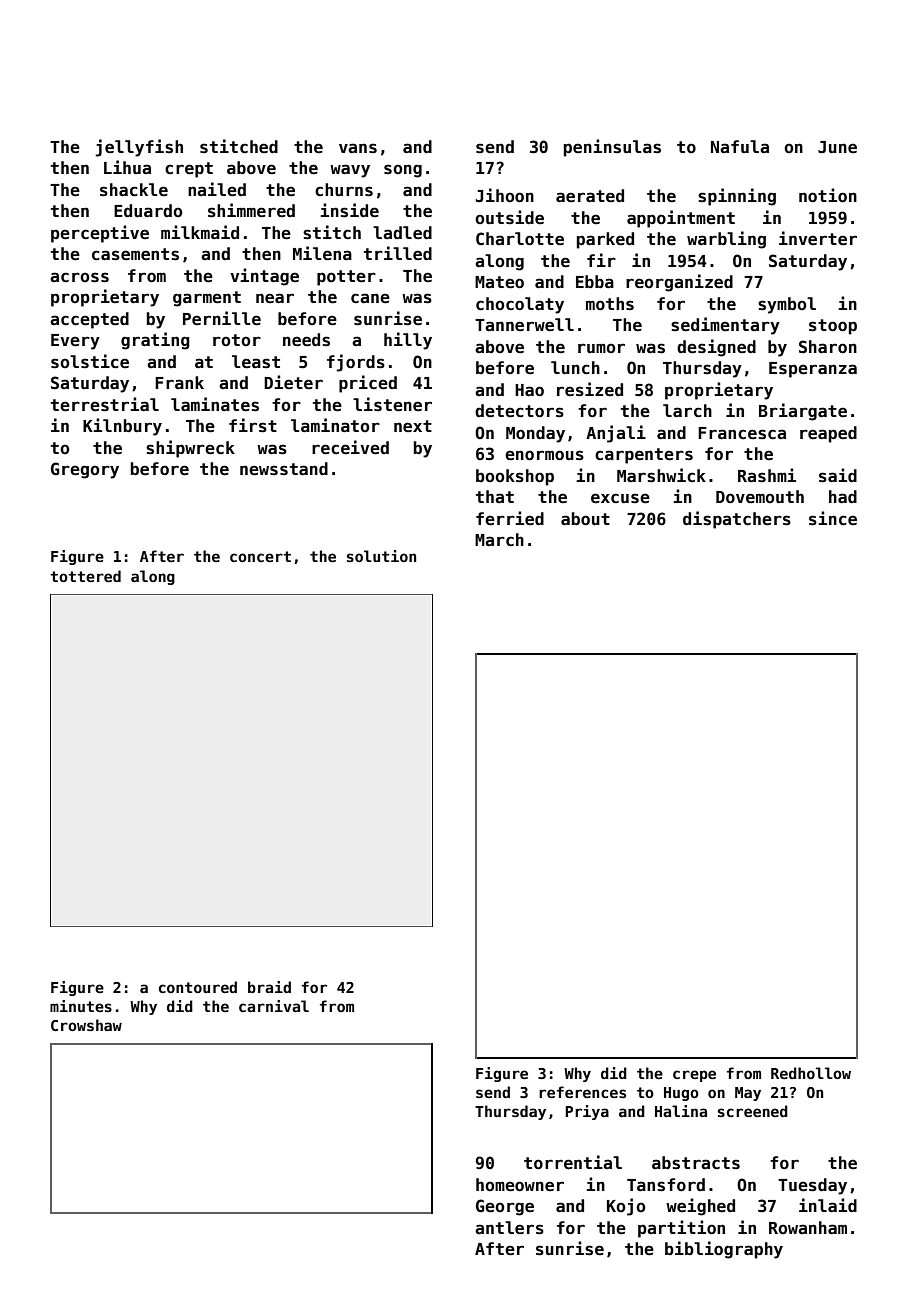 This image has width=908, height=1316. I want to click on George, so click(505, 1207).
